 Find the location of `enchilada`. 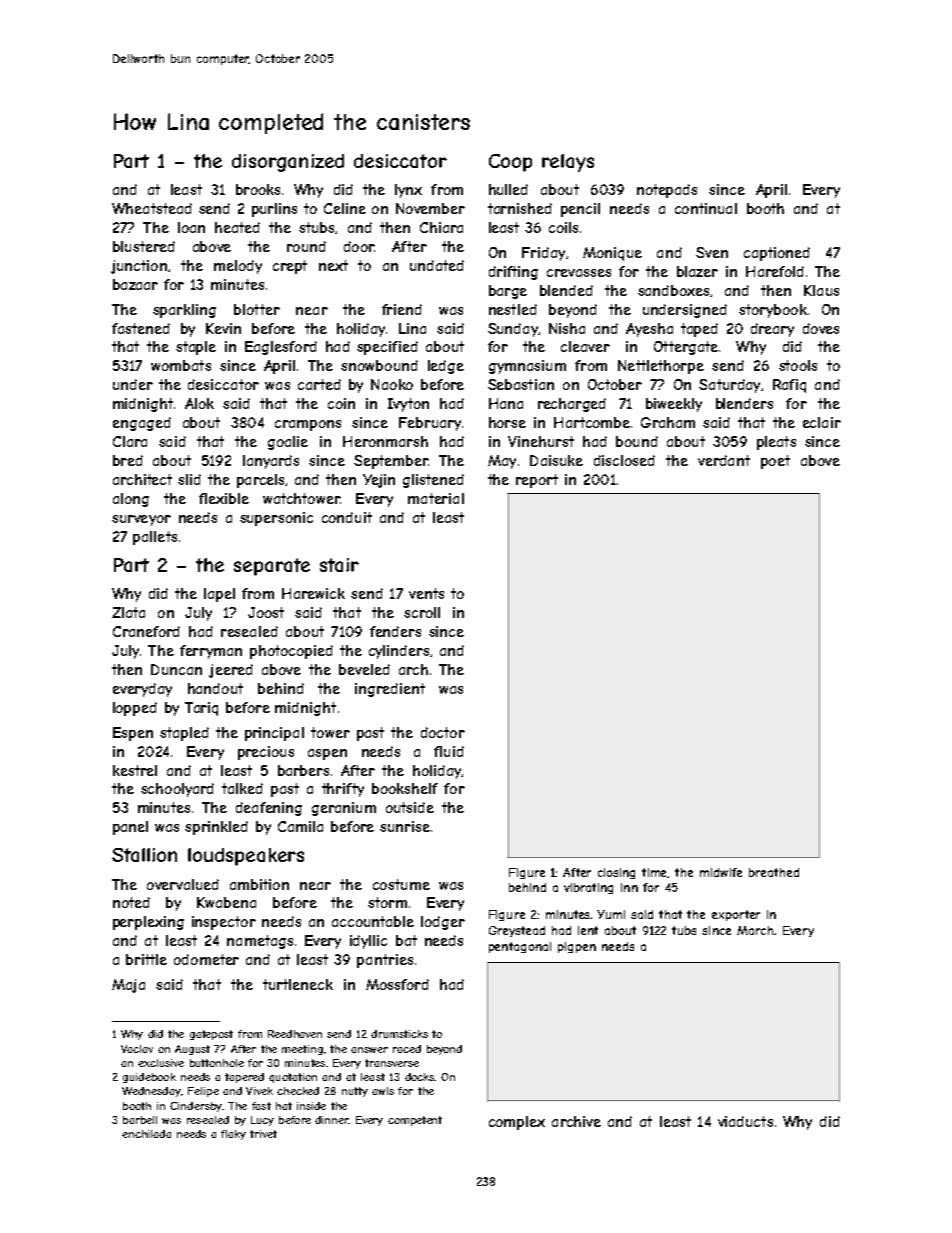

enchilada is located at coordinates (146, 1134).
